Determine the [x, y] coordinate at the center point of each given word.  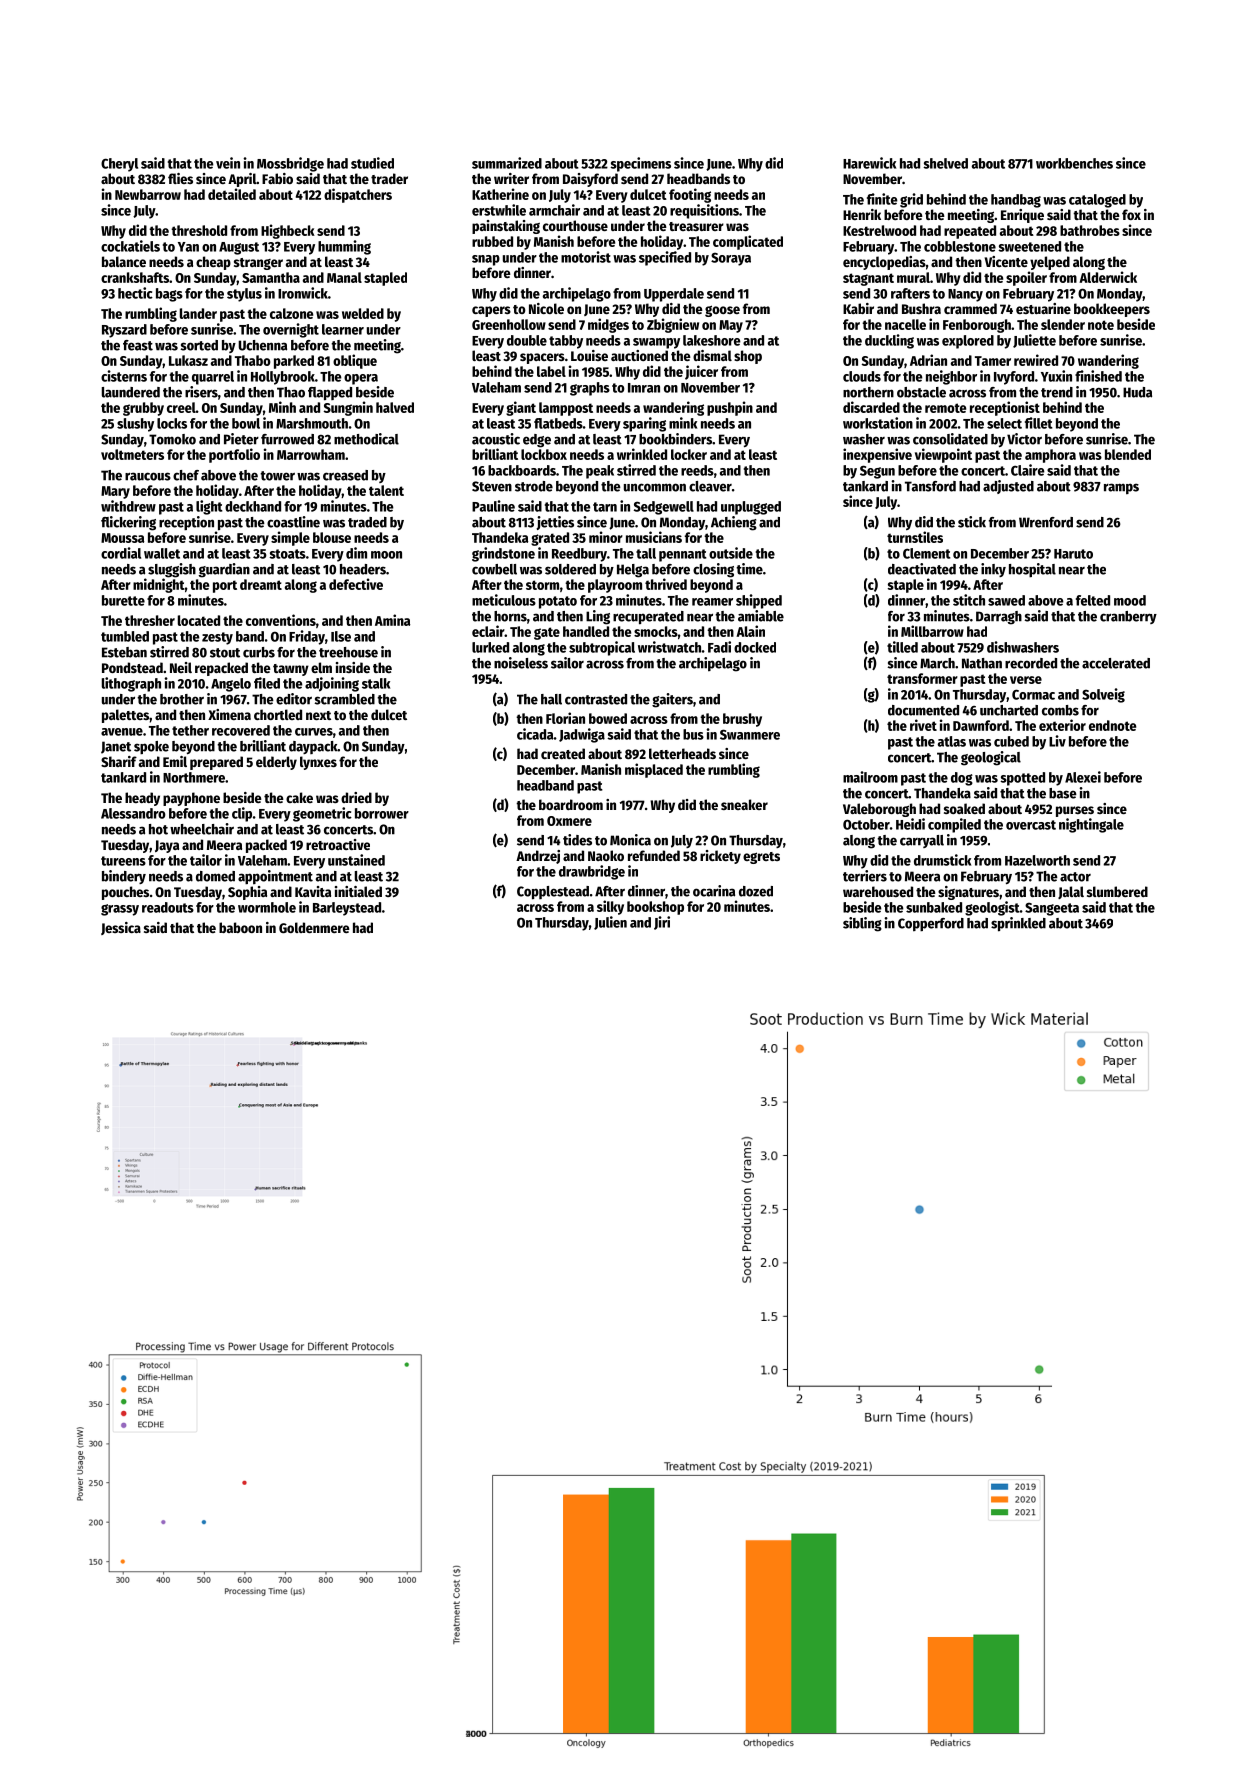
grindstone [503, 554]
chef [186, 475]
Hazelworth [1037, 860]
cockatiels [130, 246]
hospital [1032, 570]
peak [600, 472]
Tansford [930, 486]
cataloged [1097, 201]
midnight [159, 585]
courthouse [575, 225]
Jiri [662, 923]
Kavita [313, 891]
